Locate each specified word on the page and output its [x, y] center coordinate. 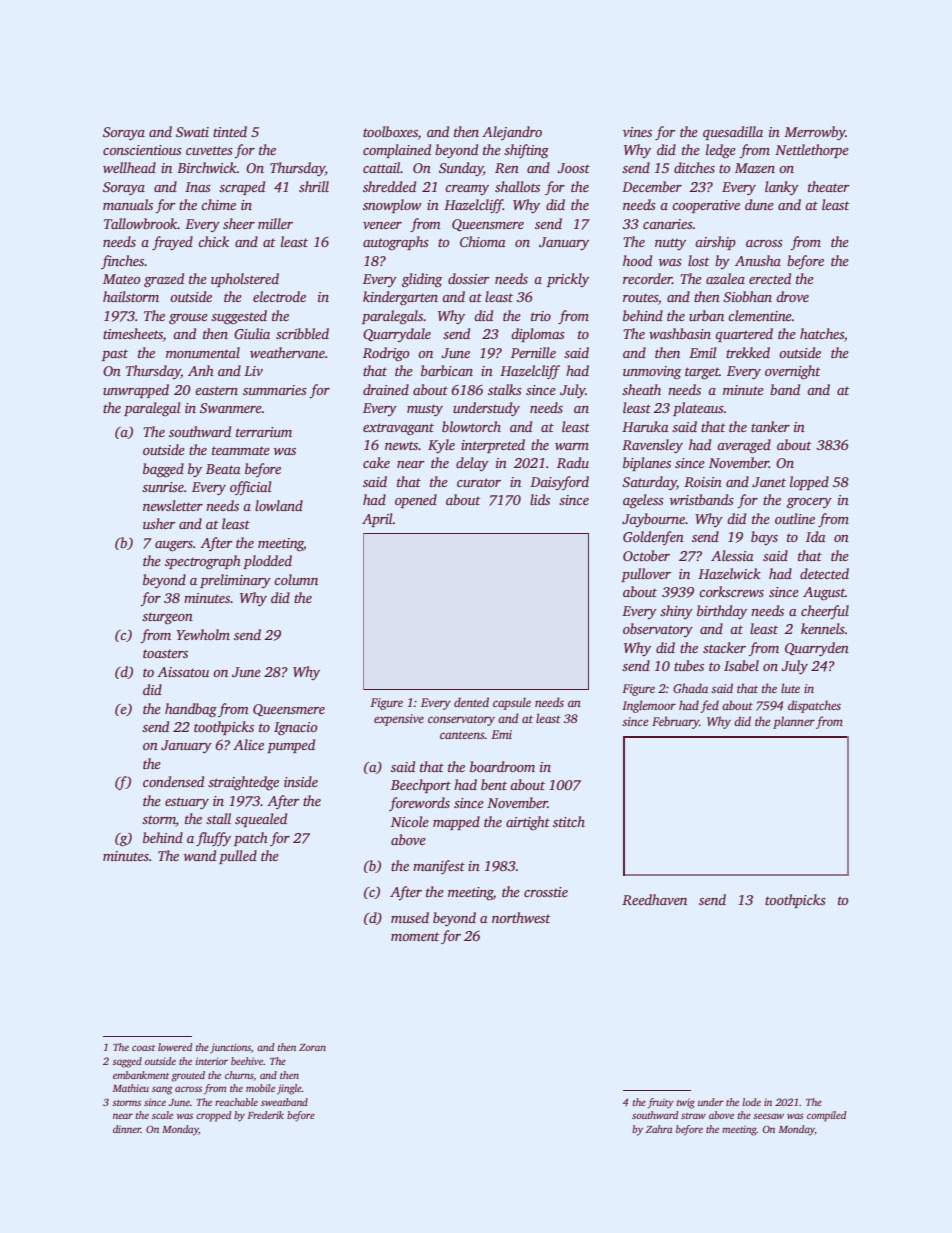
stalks [505, 389]
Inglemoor [649, 706]
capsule [512, 703]
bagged [163, 470]
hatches [822, 333]
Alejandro [512, 133]
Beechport [421, 786]
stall [218, 818]
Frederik [265, 1115]
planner [794, 722]
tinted [230, 131]
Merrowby [815, 133]
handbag [191, 710]
